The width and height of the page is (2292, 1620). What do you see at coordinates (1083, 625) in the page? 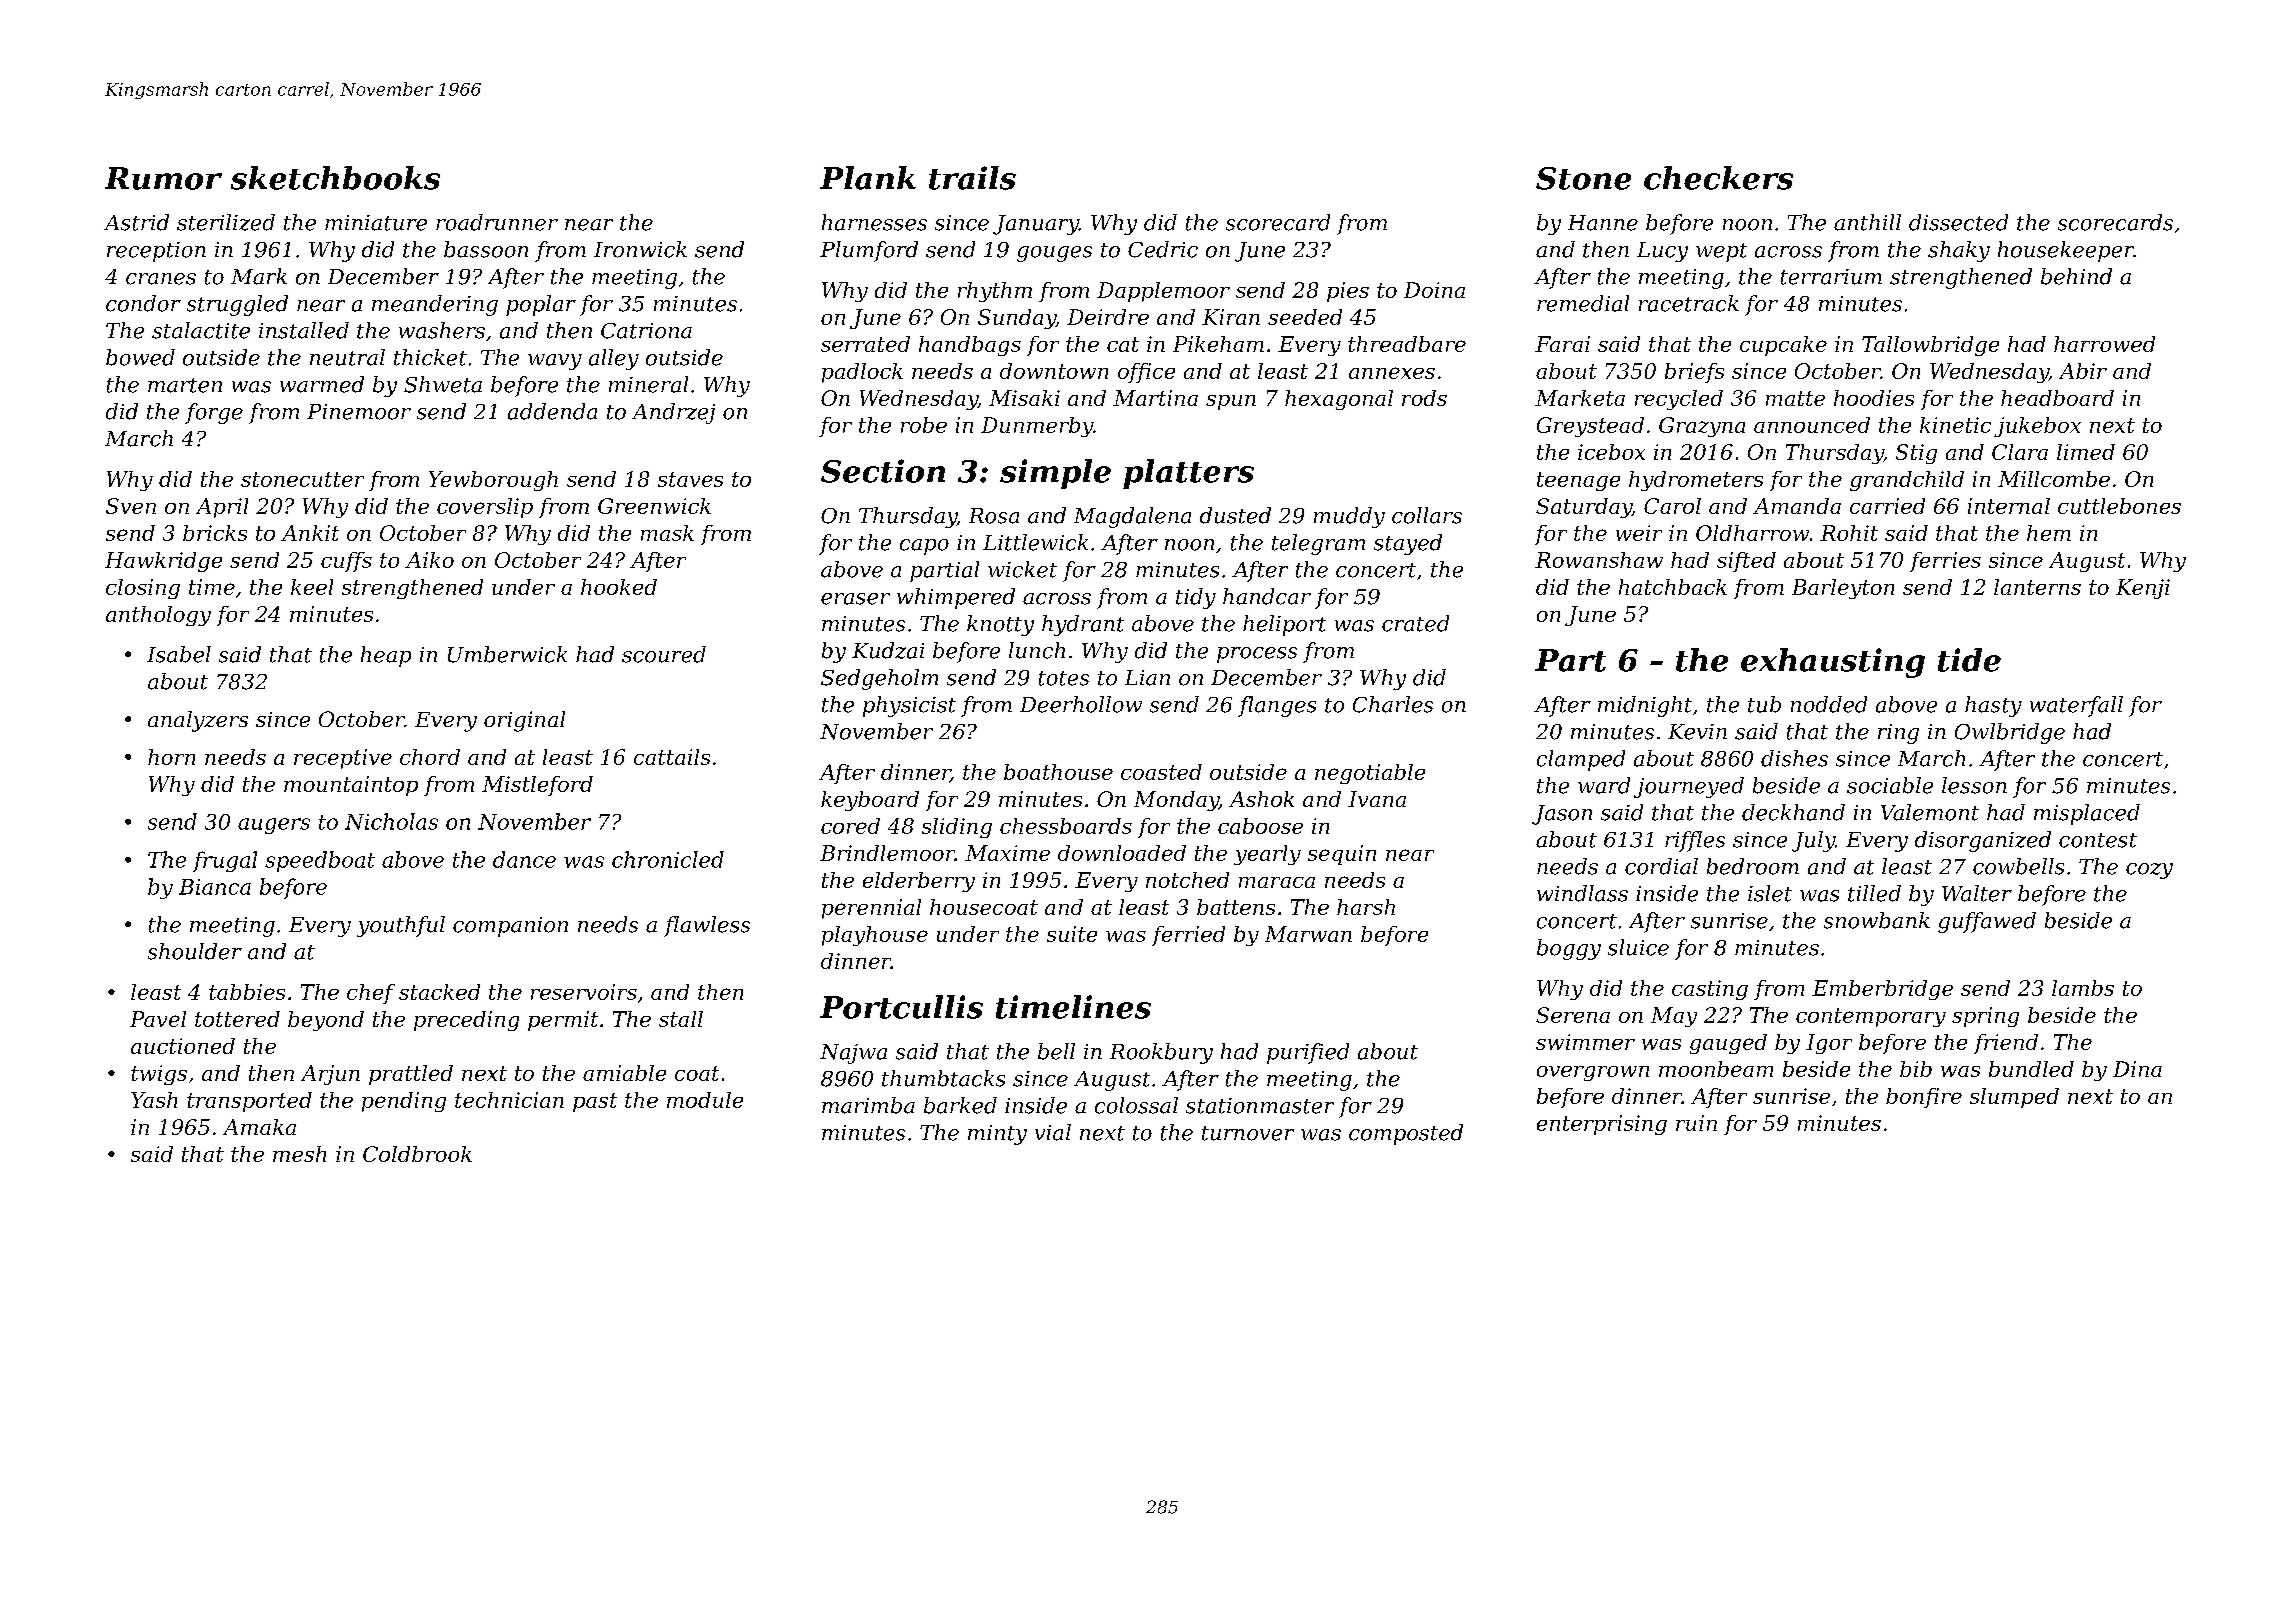
I see `hydrant` at bounding box center [1083, 625].
